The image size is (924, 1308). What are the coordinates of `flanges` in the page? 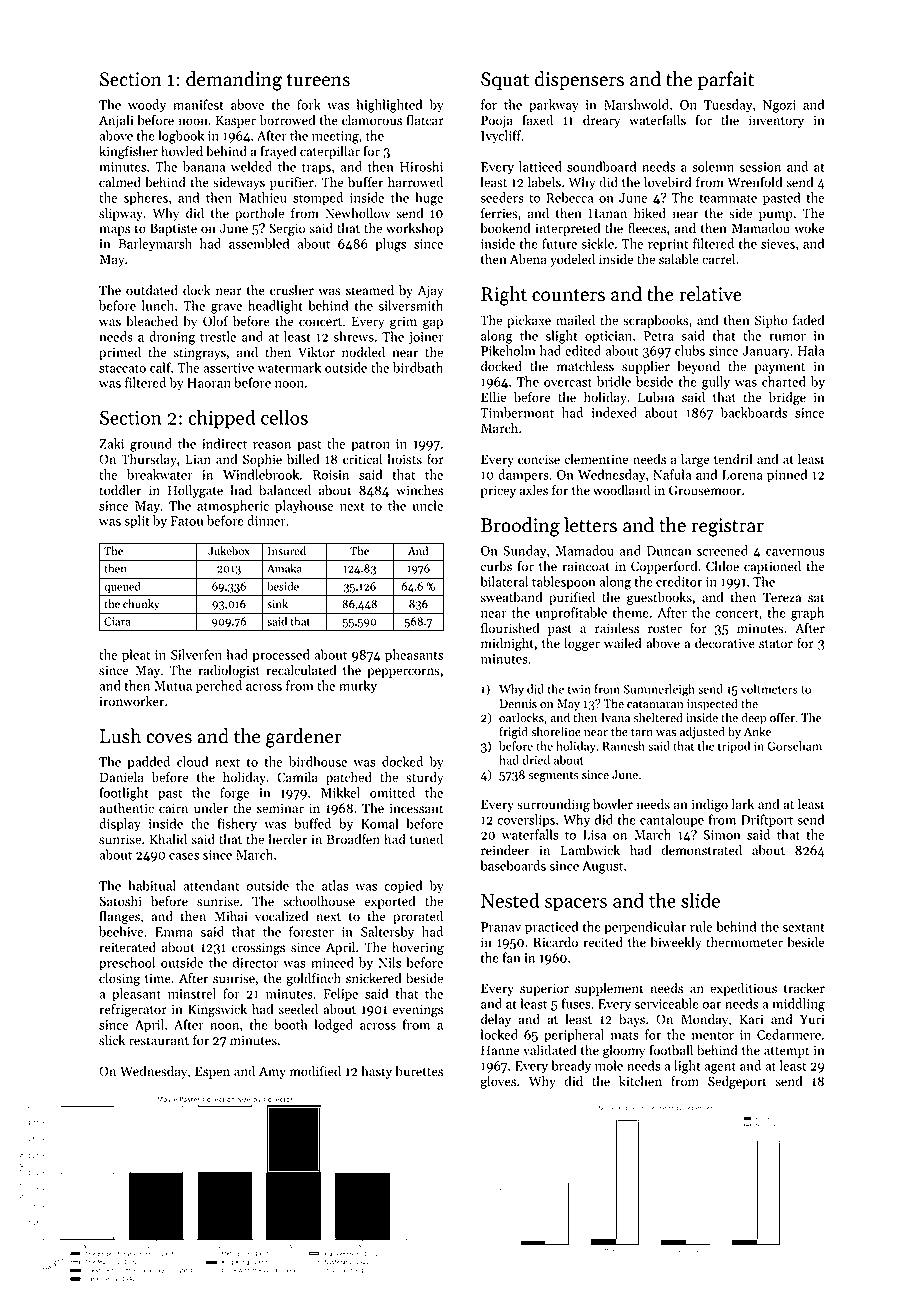 It's located at (119, 917).
